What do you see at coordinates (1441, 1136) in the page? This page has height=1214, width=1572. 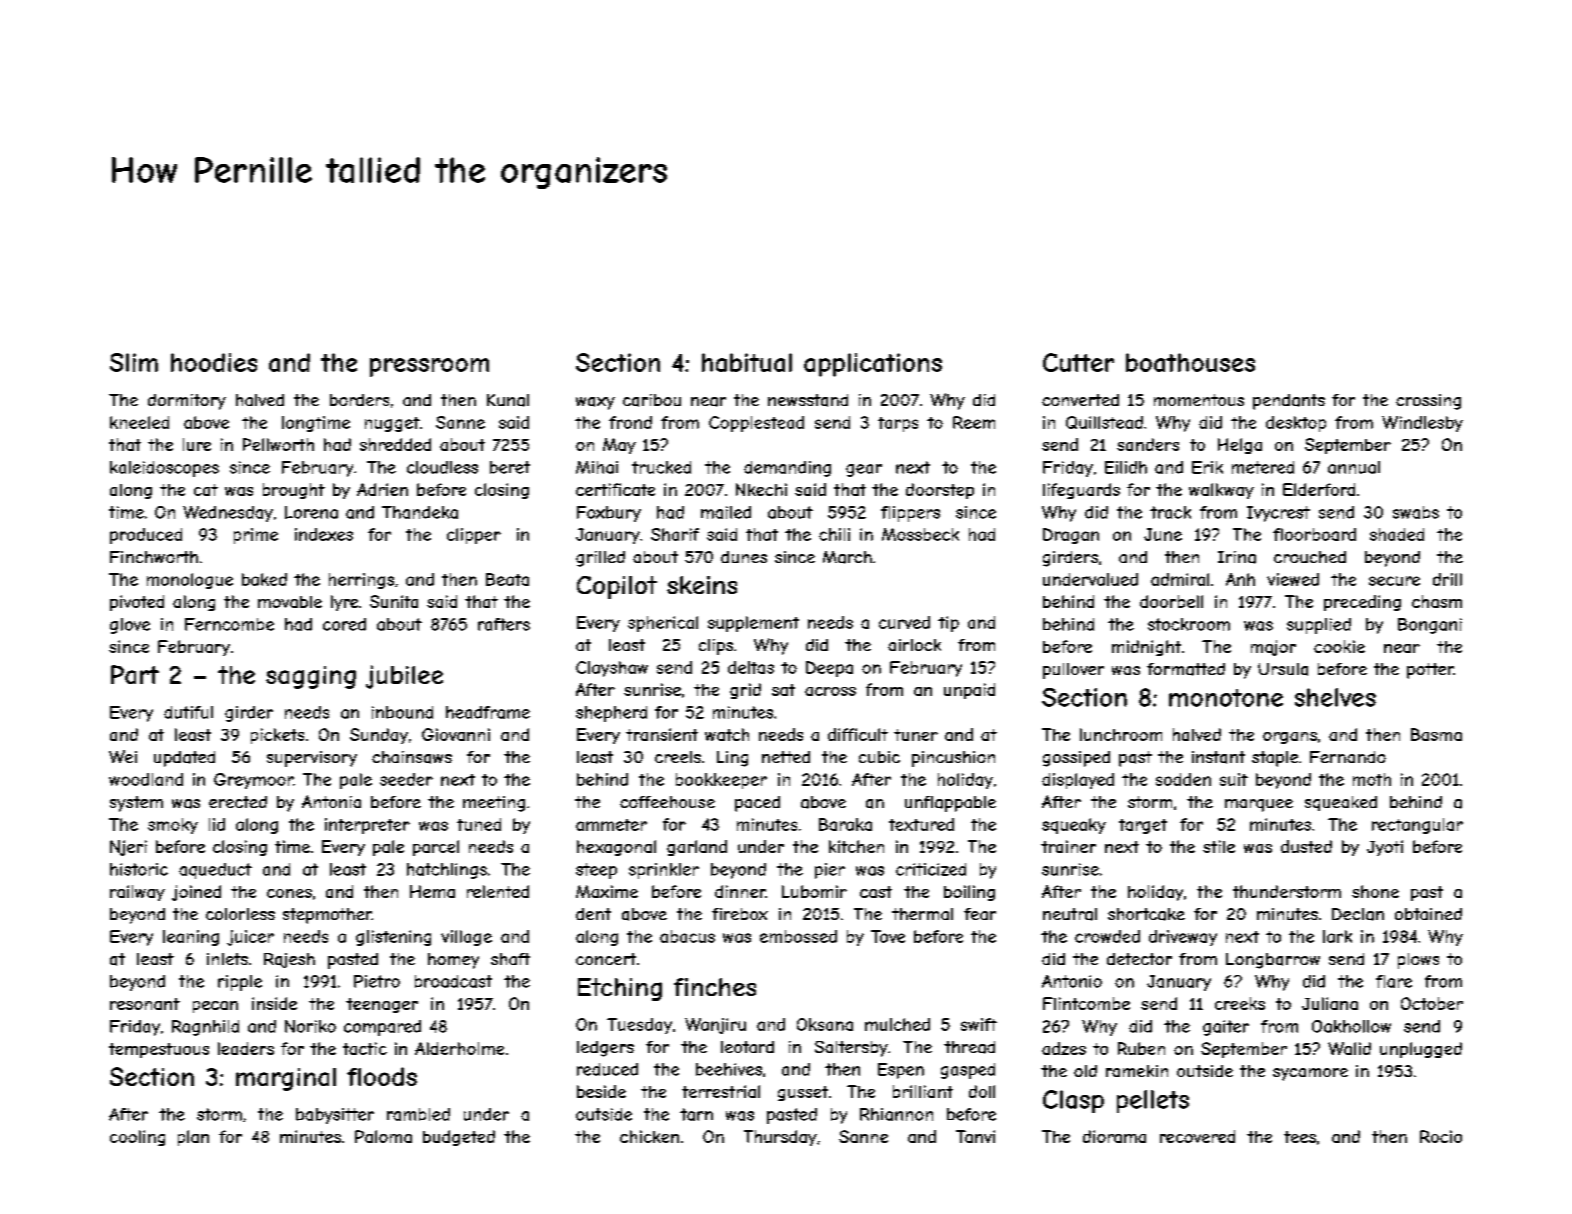 I see `Rocio` at bounding box center [1441, 1136].
